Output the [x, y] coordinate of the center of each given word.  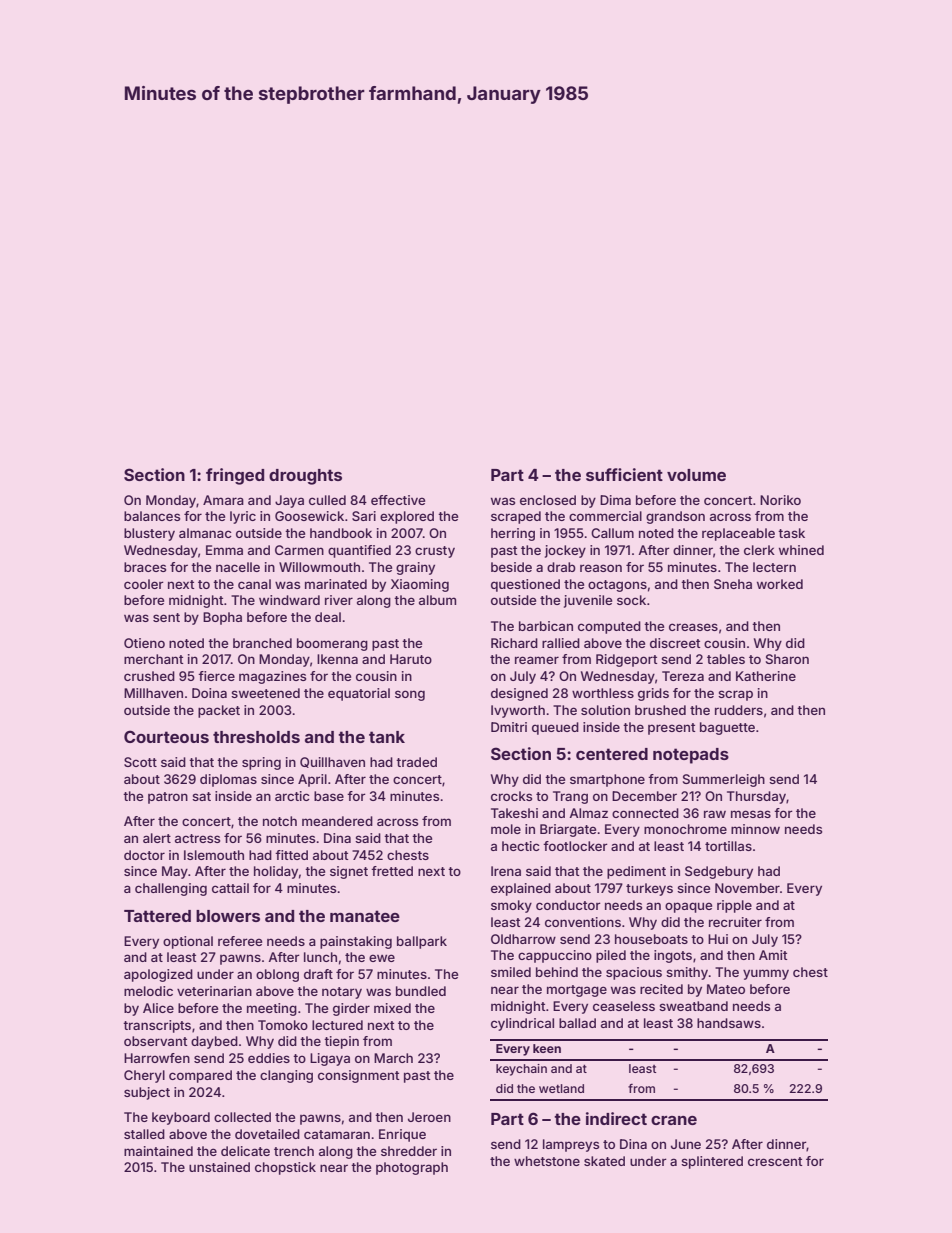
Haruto [411, 659]
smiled [511, 972]
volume [696, 475]
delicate [245, 1151]
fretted [392, 871]
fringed [235, 476]
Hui [718, 939]
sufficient [624, 474]
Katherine [766, 676]
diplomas [228, 780]
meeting [272, 1009]
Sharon [787, 659]
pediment [636, 872]
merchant [153, 659]
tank [387, 737]
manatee [365, 916]
